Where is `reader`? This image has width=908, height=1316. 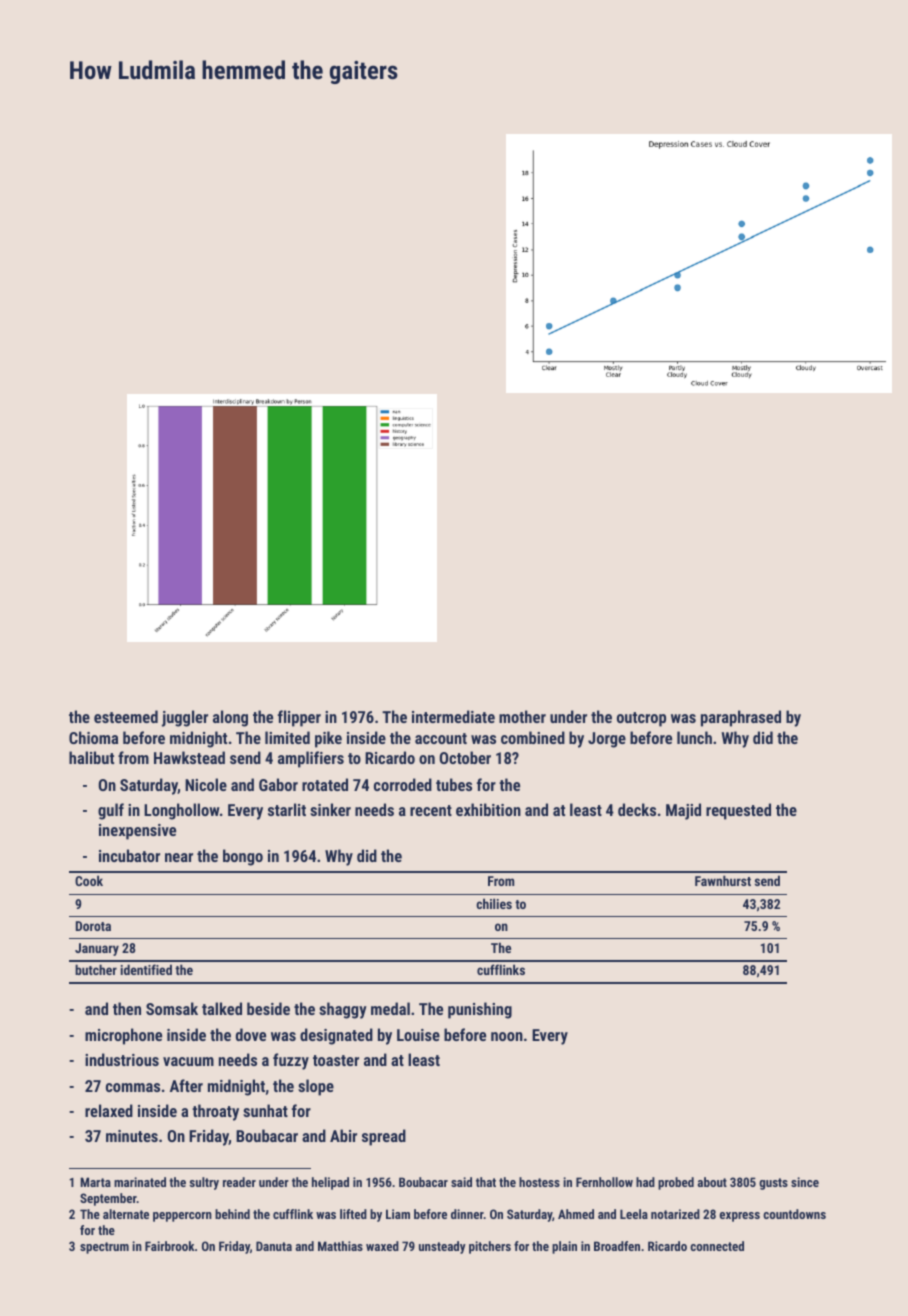 reader is located at coordinates (239, 1182).
